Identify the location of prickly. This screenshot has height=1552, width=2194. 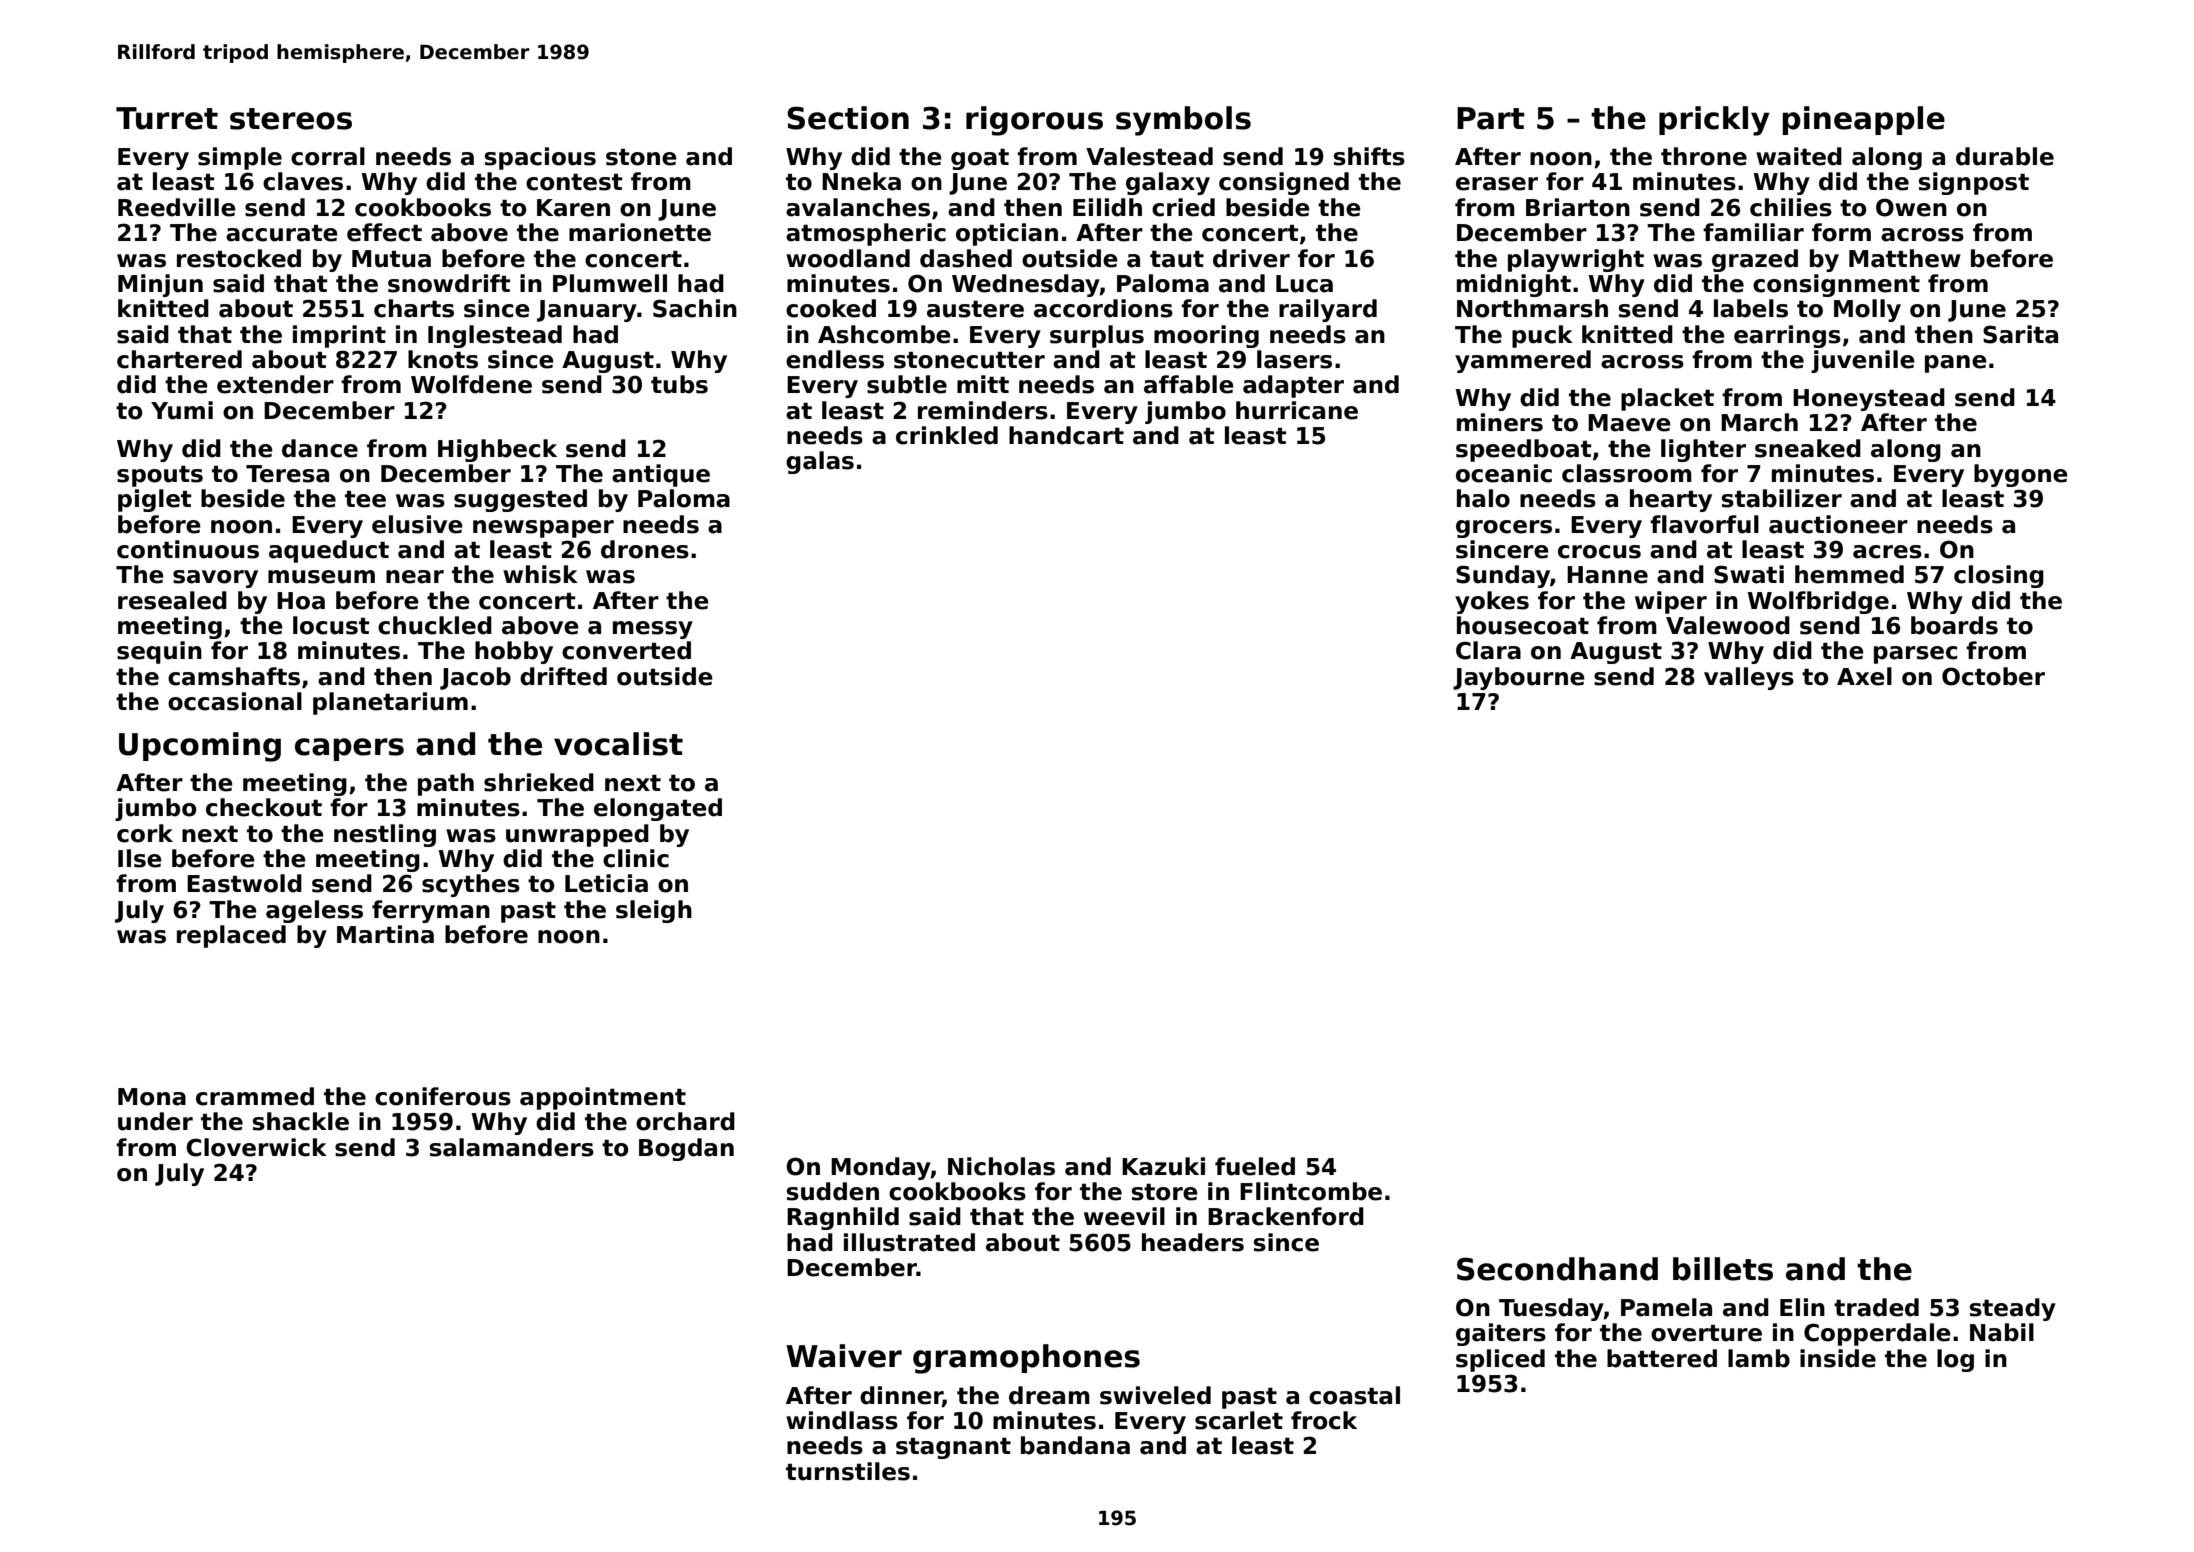
(1714, 121).
